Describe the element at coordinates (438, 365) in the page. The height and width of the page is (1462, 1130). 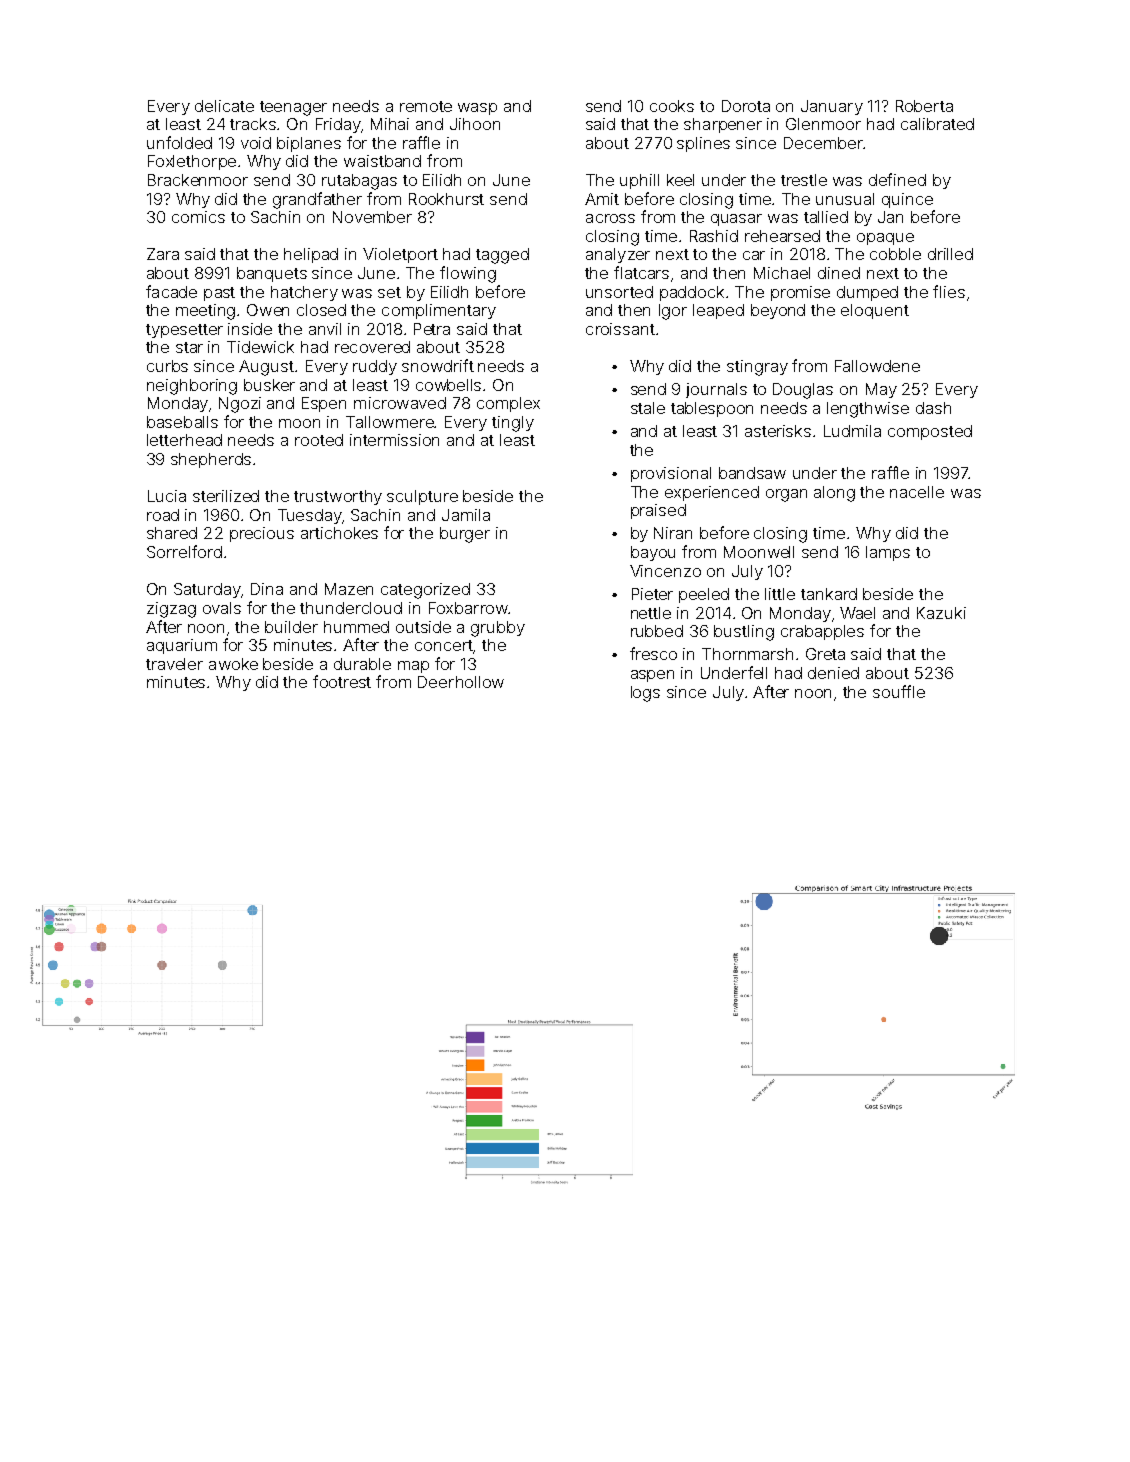
I see `snowdrift` at that location.
